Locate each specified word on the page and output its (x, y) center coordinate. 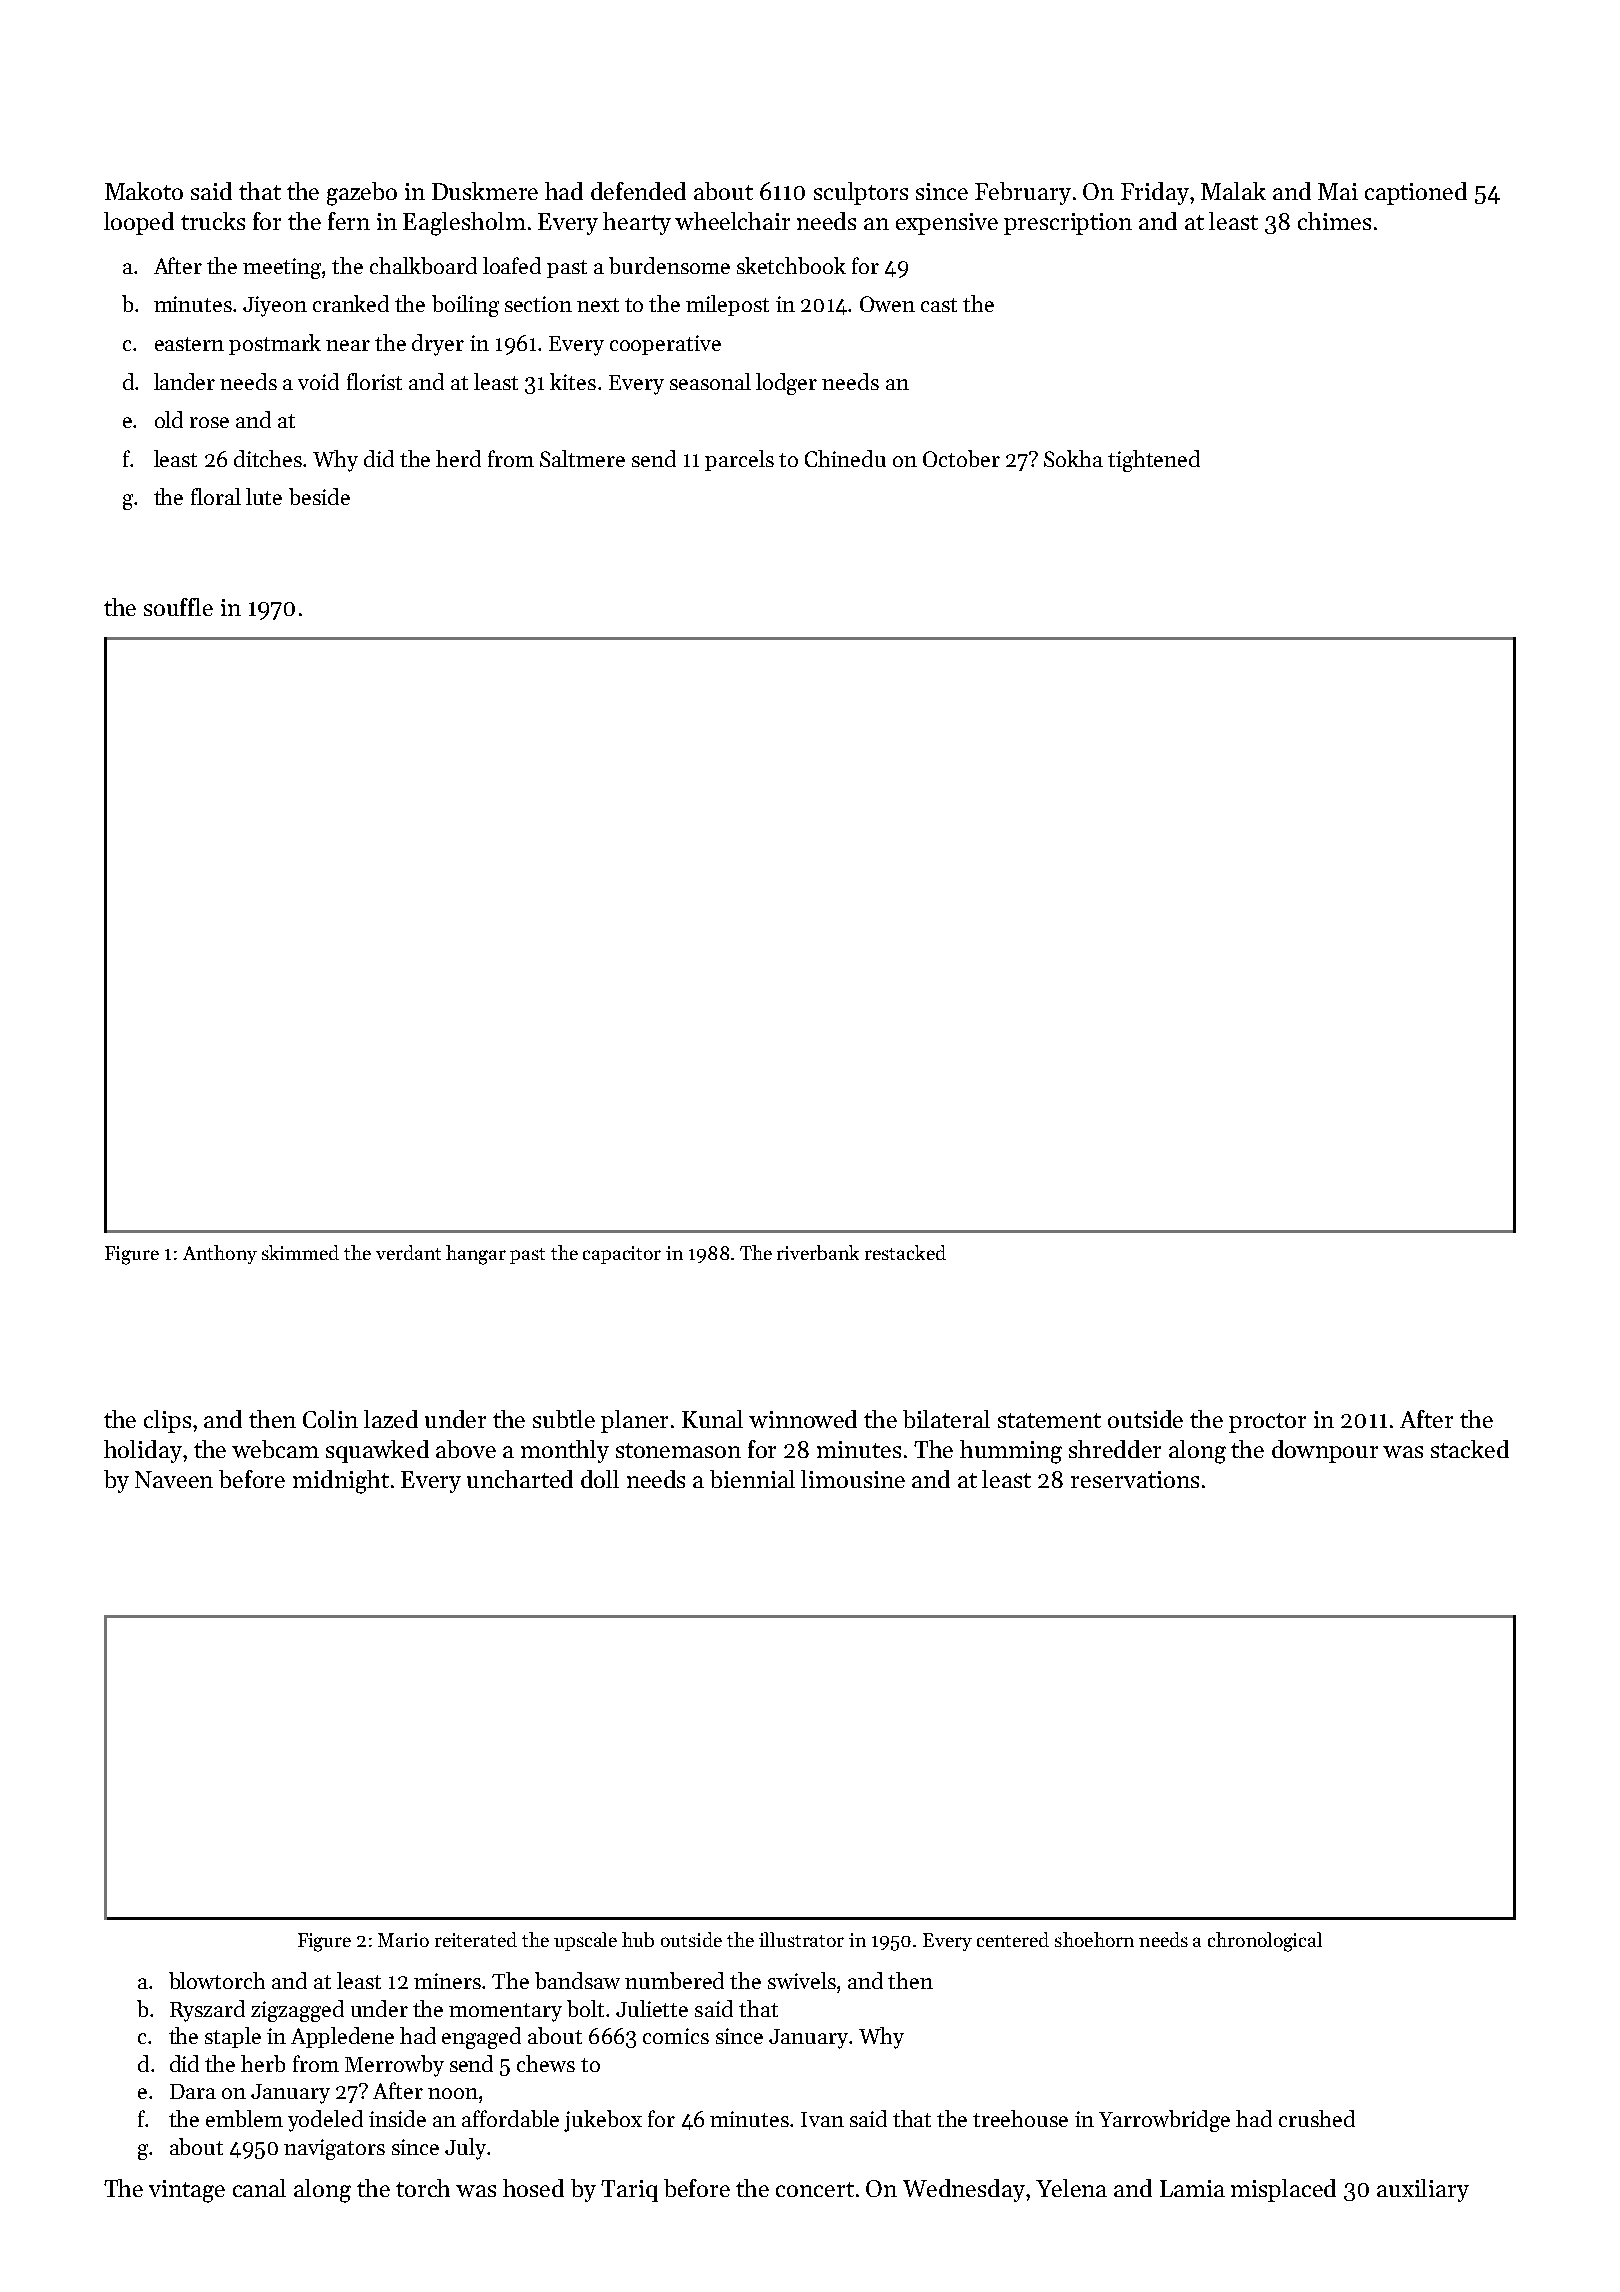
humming (1011, 1452)
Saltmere (582, 458)
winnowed (803, 1419)
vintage (187, 2191)
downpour (1325, 1451)
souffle (178, 607)
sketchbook (791, 265)
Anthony (220, 1254)
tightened (1154, 461)
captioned (1416, 193)
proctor (1267, 1423)
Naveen (174, 1479)
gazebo (362, 194)
